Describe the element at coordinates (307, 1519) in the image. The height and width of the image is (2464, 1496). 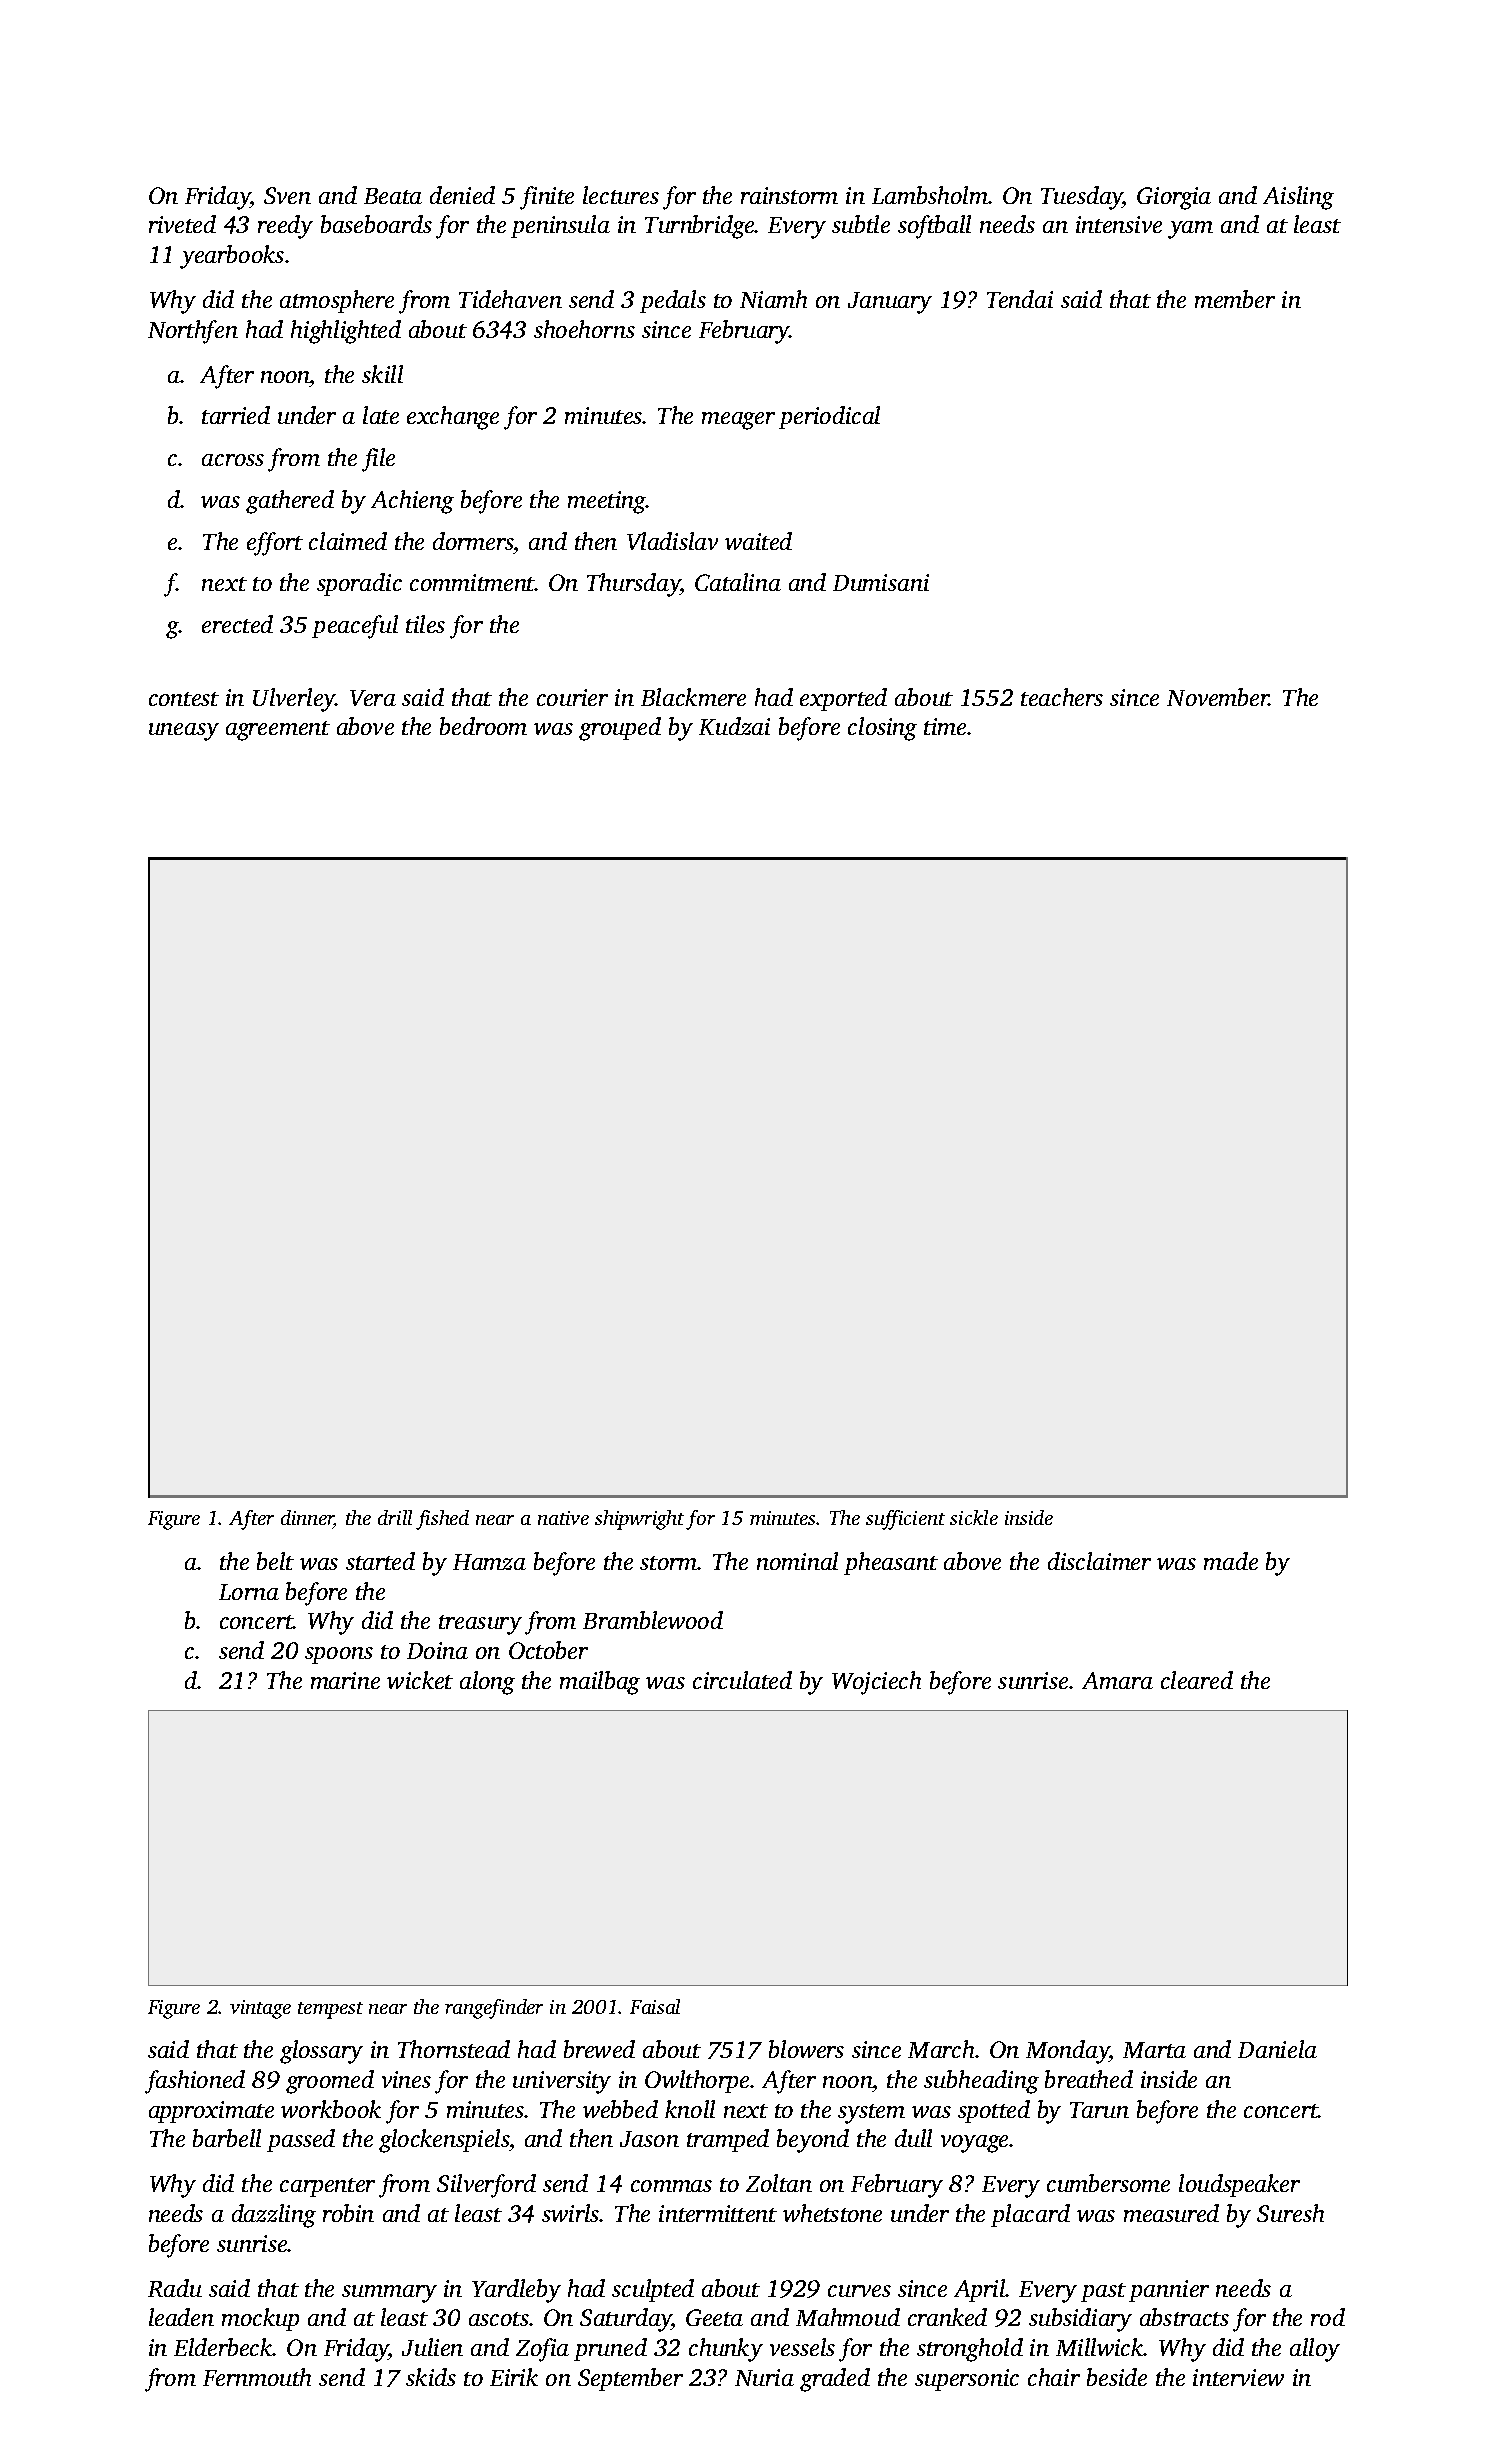
I see `dinner` at that location.
